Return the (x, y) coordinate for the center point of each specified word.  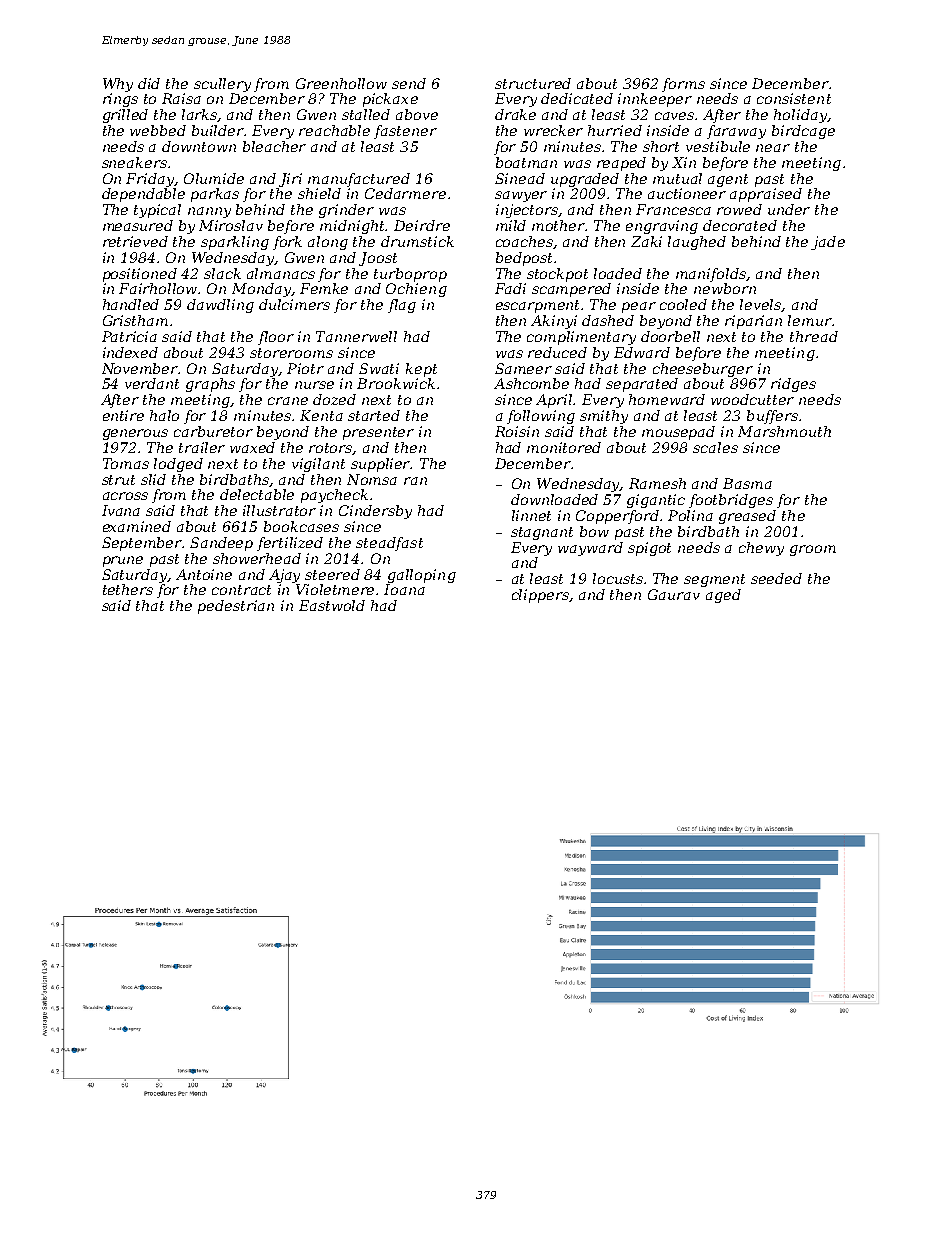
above (417, 114)
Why (118, 85)
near (773, 148)
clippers (541, 596)
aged (723, 596)
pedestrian (236, 607)
